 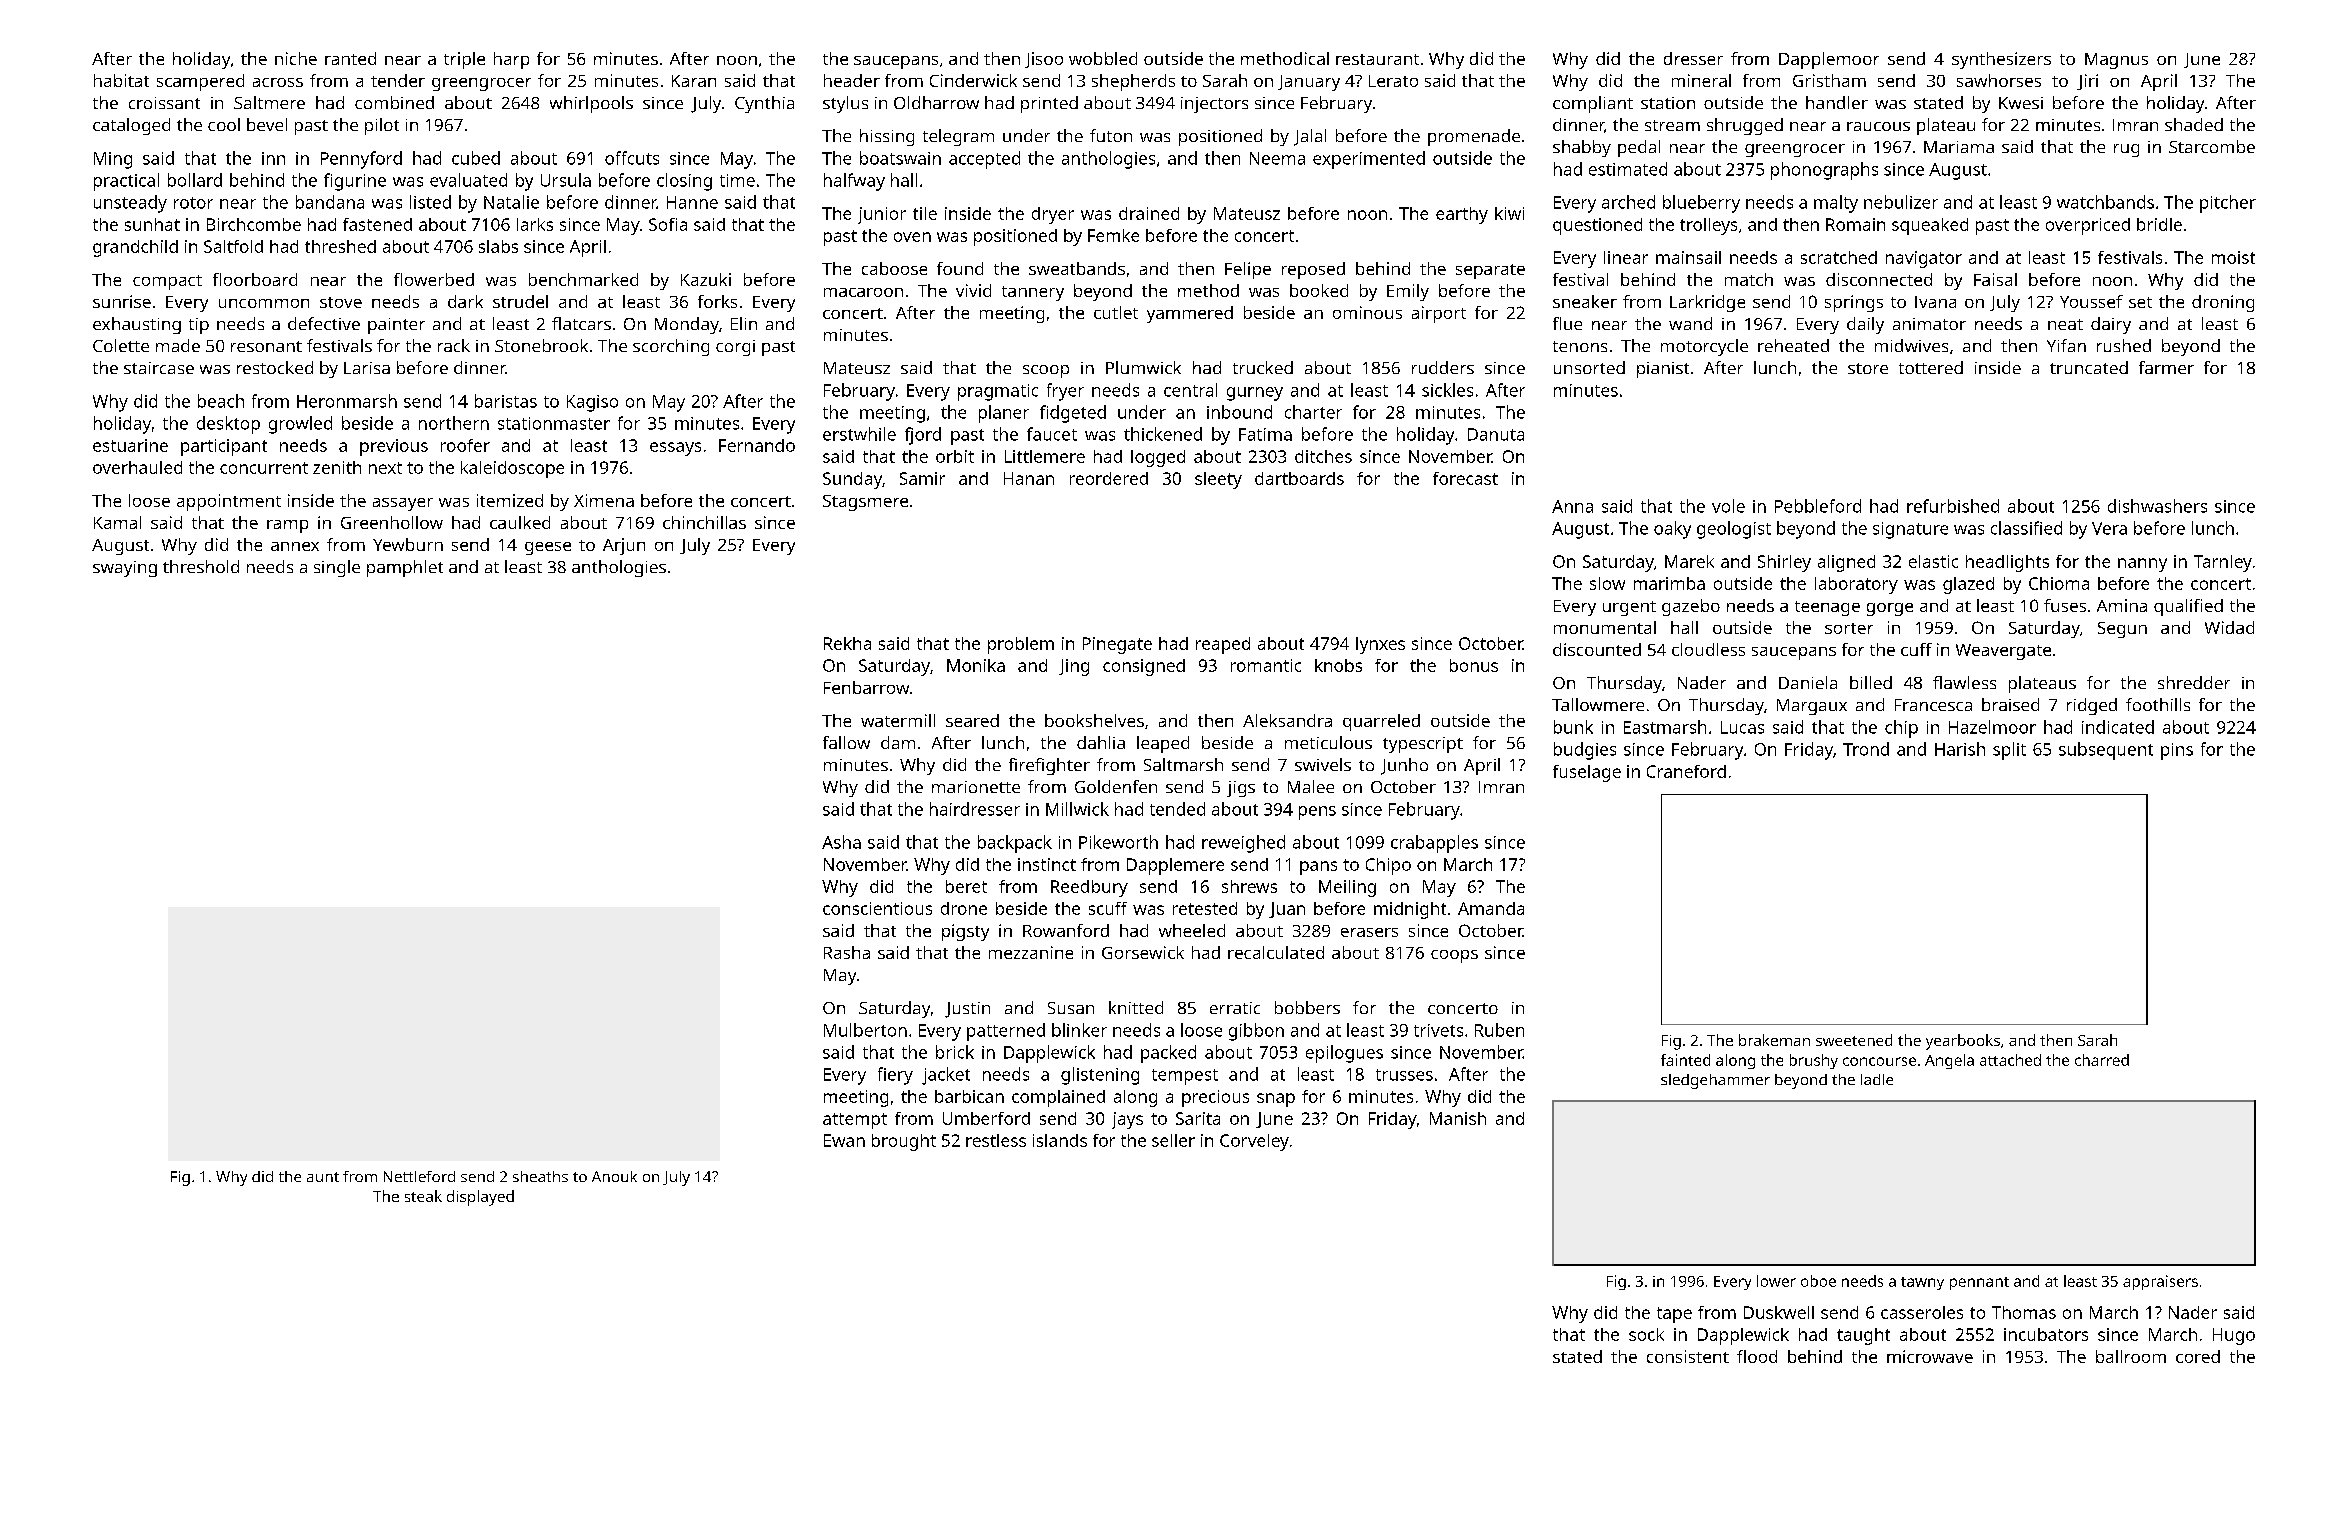 What do you see at coordinates (1669, 583) in the screenshot?
I see `marimba` at bounding box center [1669, 583].
